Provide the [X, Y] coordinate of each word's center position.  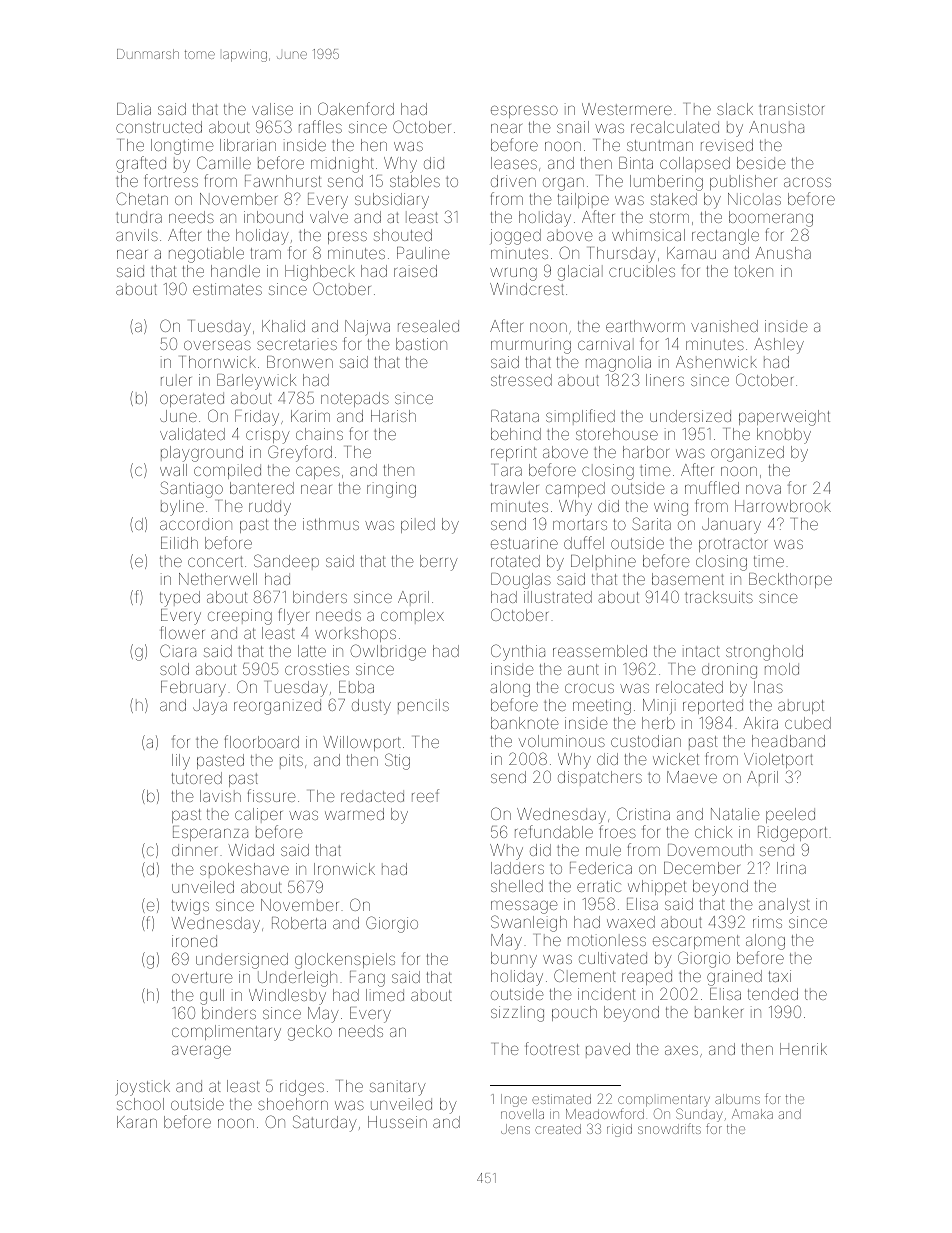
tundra [139, 217]
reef [425, 795]
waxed [631, 922]
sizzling [517, 1014]
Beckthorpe [790, 580]
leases [514, 163]
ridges [302, 1088]
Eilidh [179, 543]
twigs [190, 907]
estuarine [524, 543]
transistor [791, 109]
